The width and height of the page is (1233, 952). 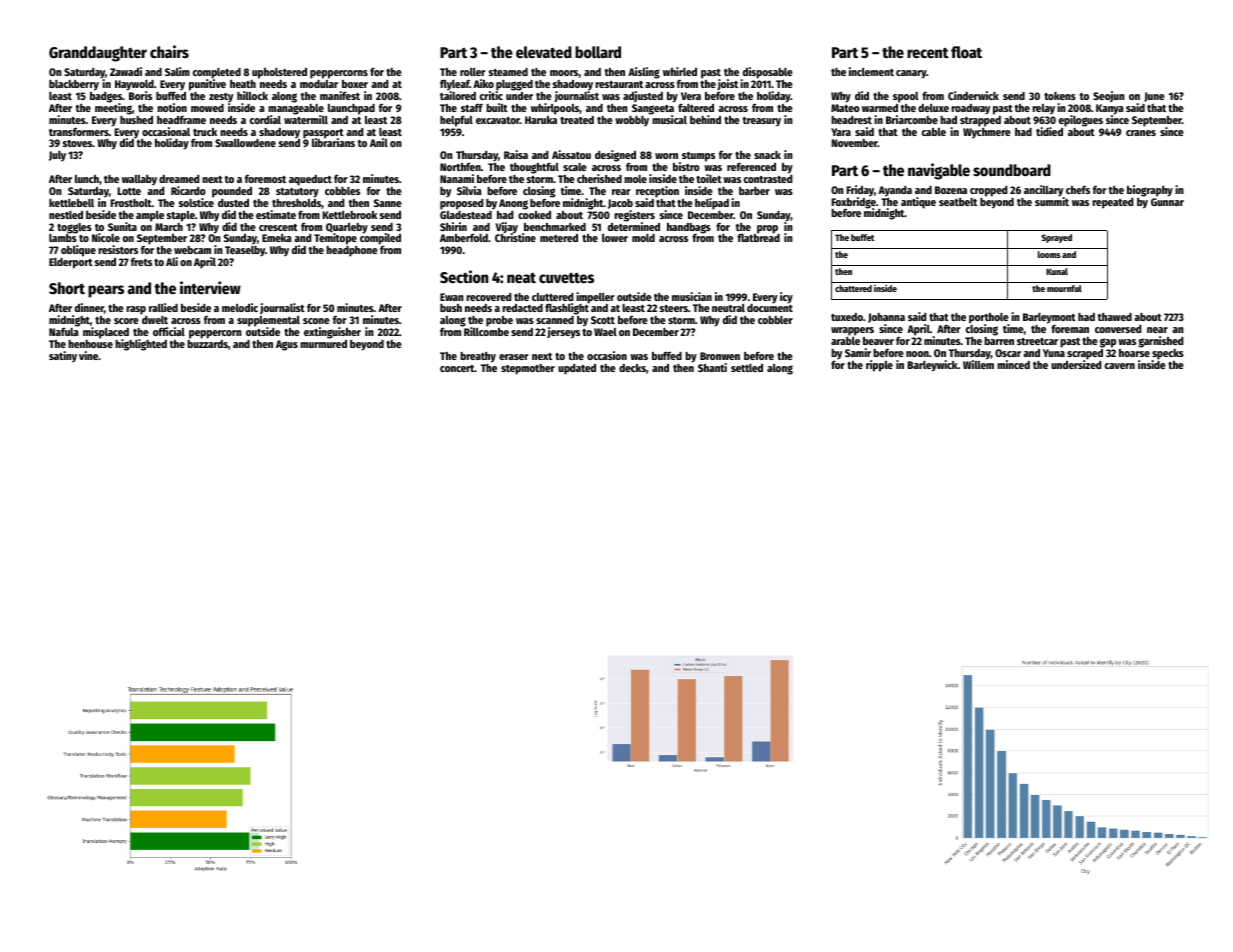 What do you see at coordinates (566, 278) in the page?
I see `cuvettes` at bounding box center [566, 278].
